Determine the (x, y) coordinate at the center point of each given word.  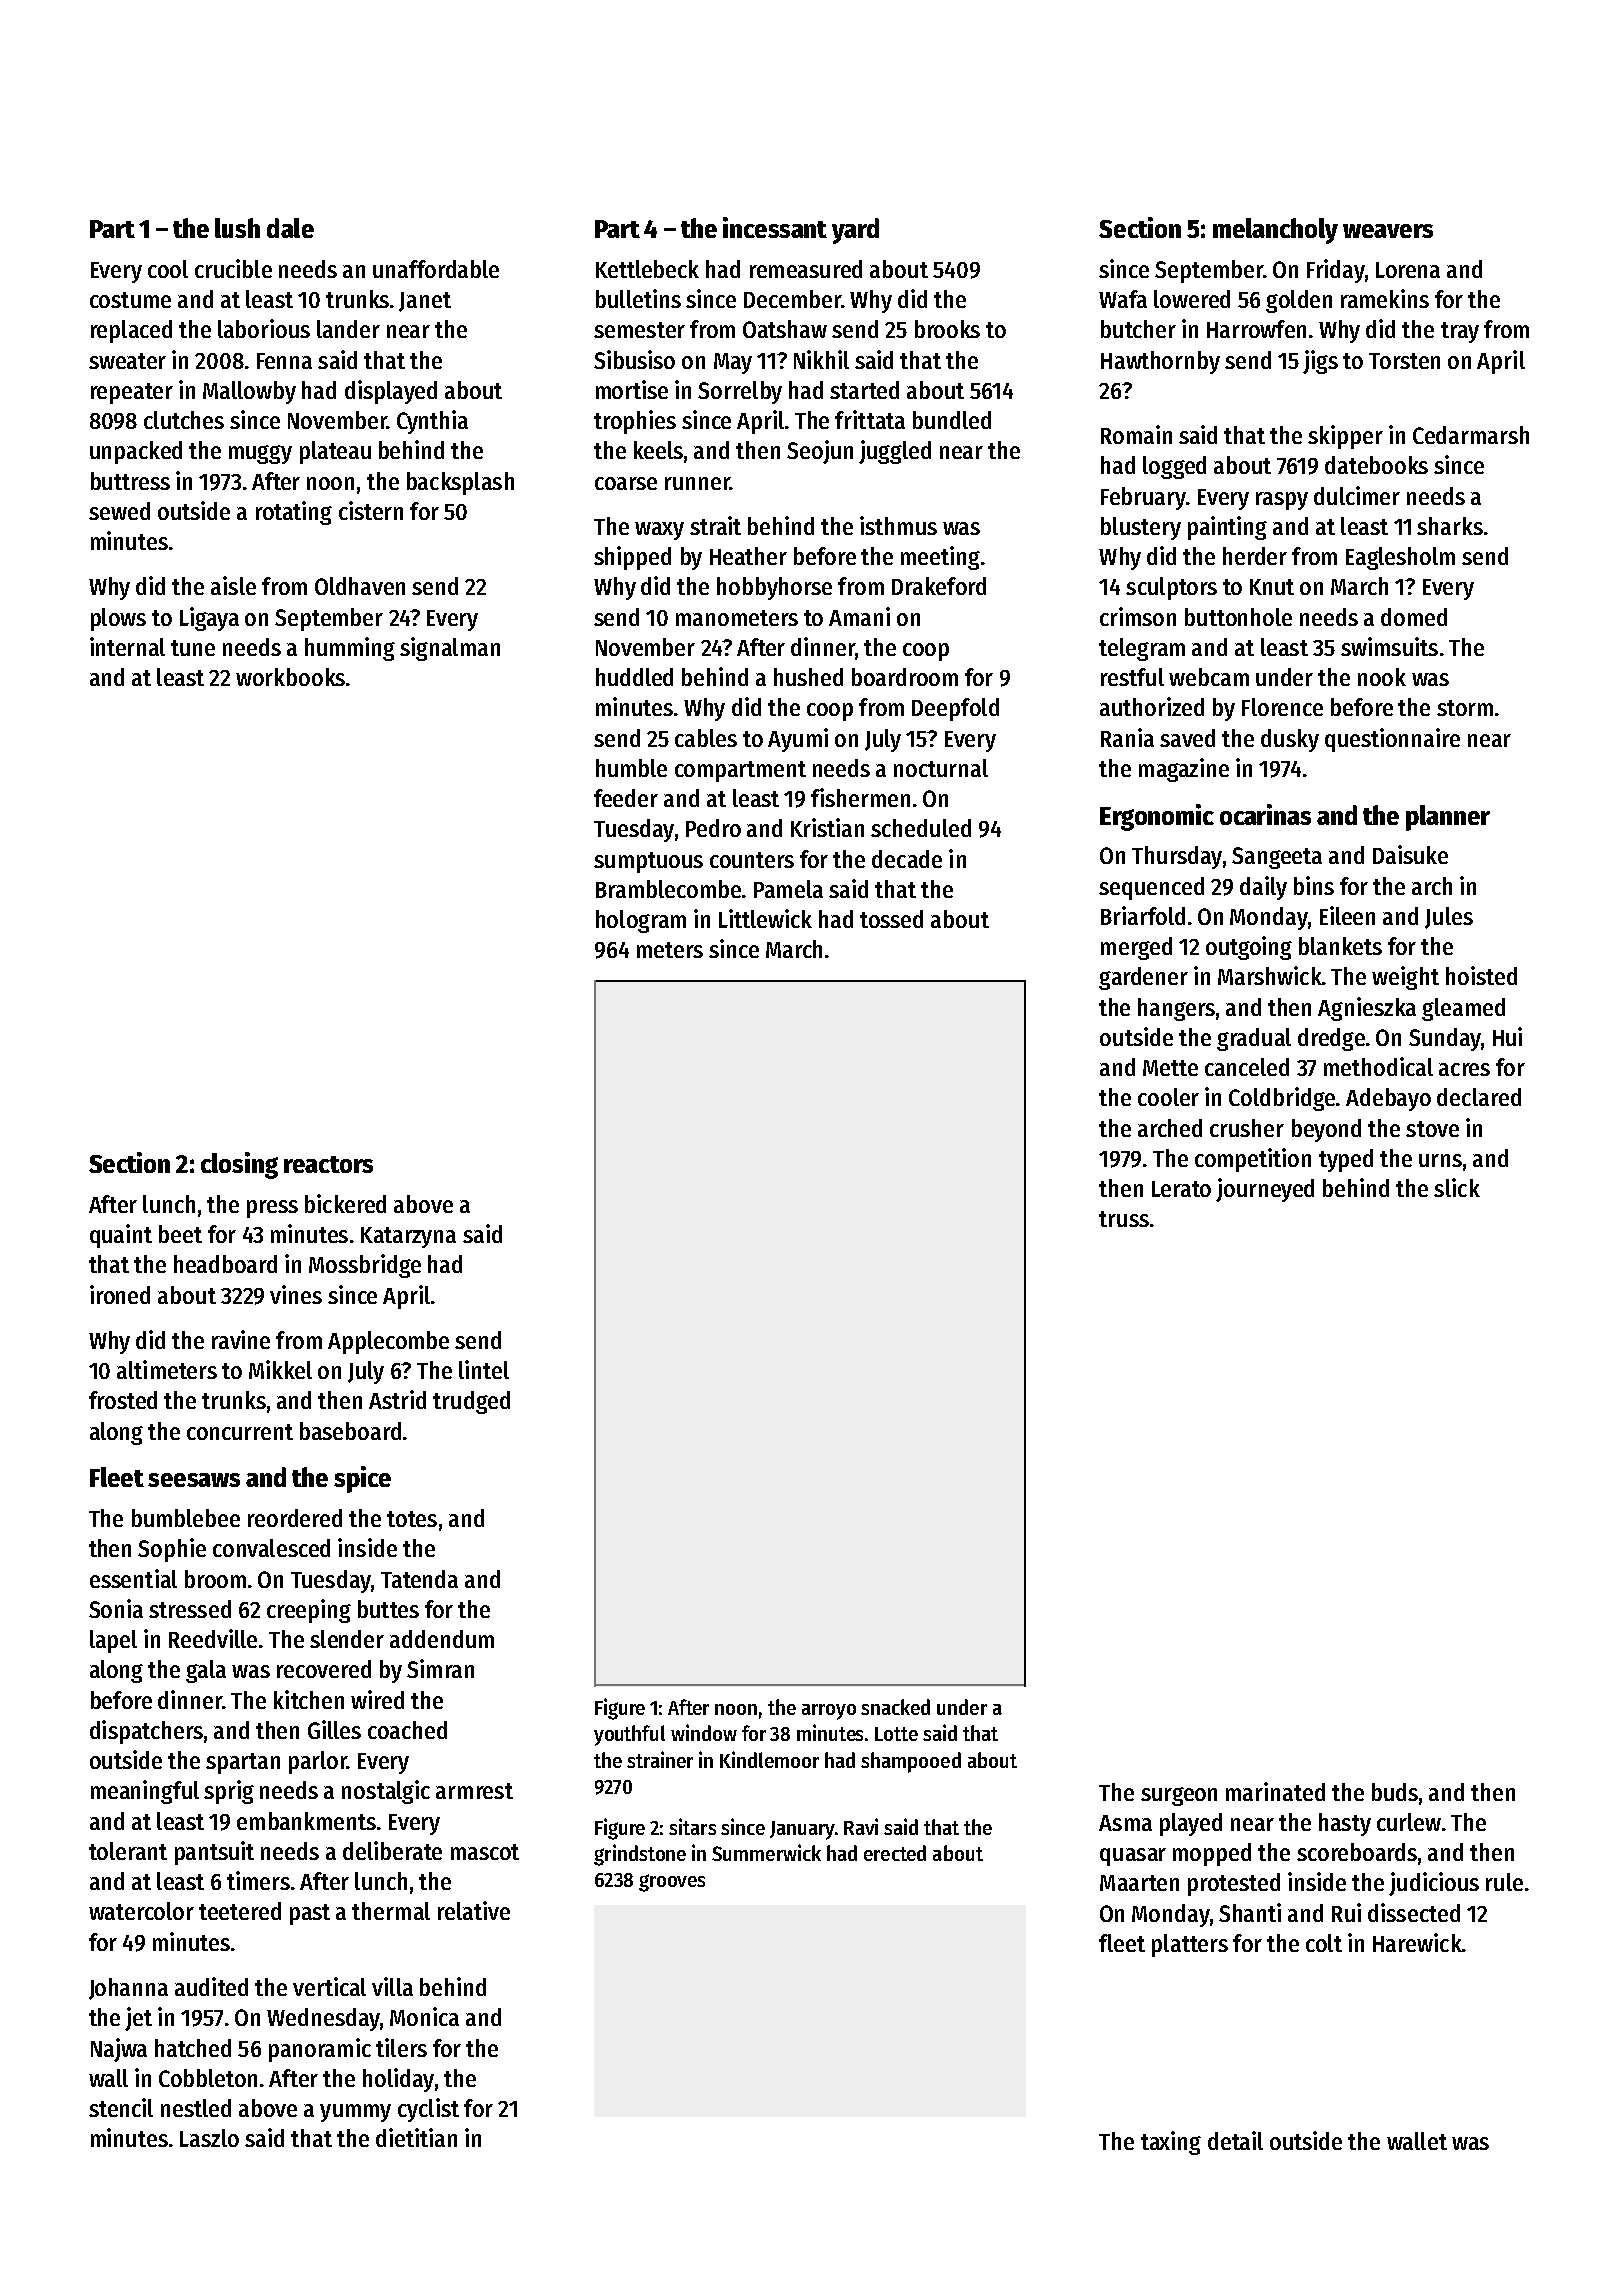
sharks (1450, 526)
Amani (859, 616)
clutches (184, 420)
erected (895, 1853)
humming (350, 649)
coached (407, 1730)
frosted (123, 1400)
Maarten (1139, 1883)
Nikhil (821, 359)
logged (1174, 467)
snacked (895, 1707)
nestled (196, 2108)
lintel (484, 1369)
